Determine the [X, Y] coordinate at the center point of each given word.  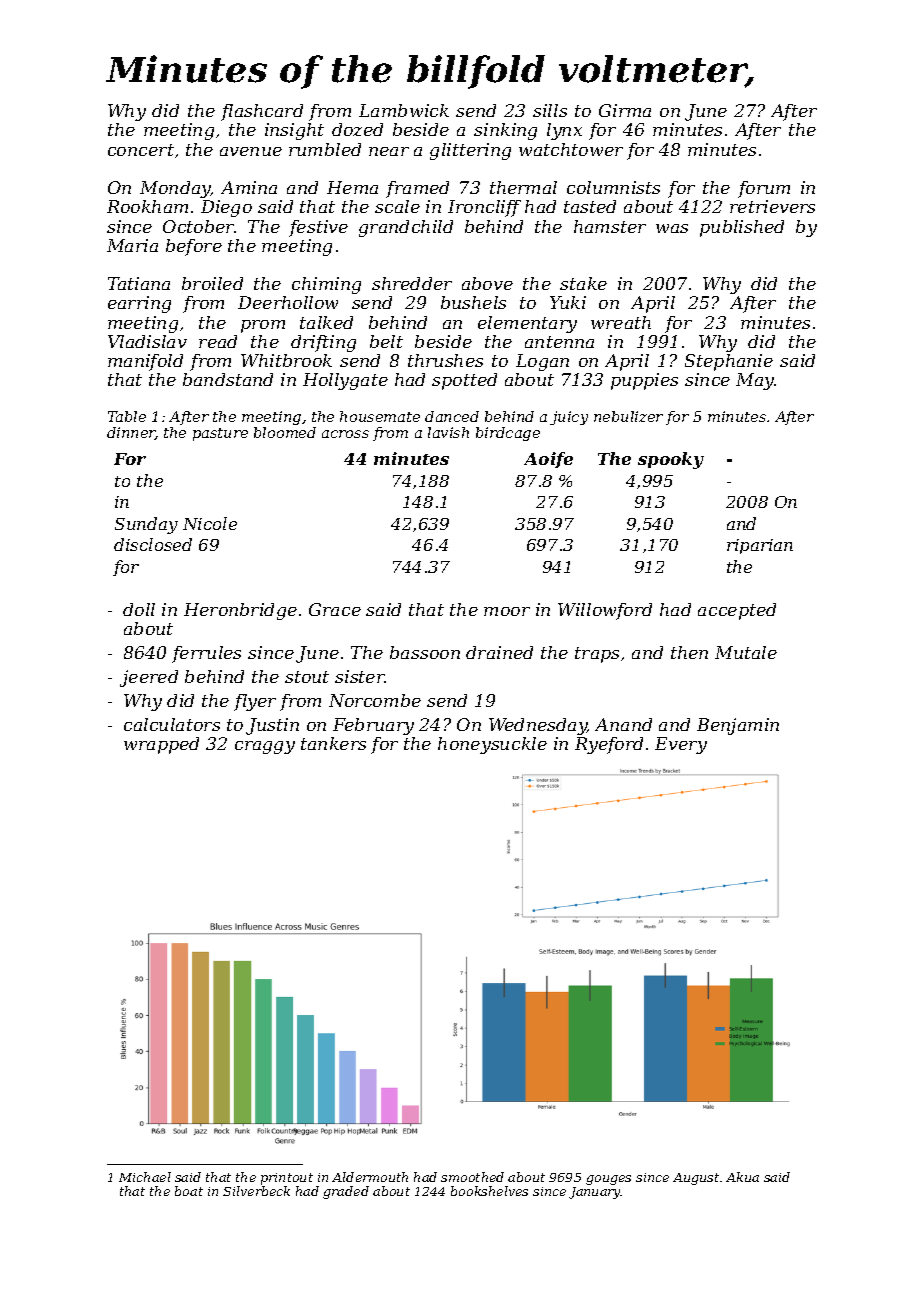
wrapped [161, 745]
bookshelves [489, 1191]
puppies [644, 381]
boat [189, 1191]
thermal [523, 187]
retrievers [772, 206]
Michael [145, 1177]
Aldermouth [370, 1177]
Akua [742, 1177]
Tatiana [139, 283]
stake [583, 283]
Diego [226, 208]
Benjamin [738, 726]
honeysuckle [492, 745]
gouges [608, 1180]
